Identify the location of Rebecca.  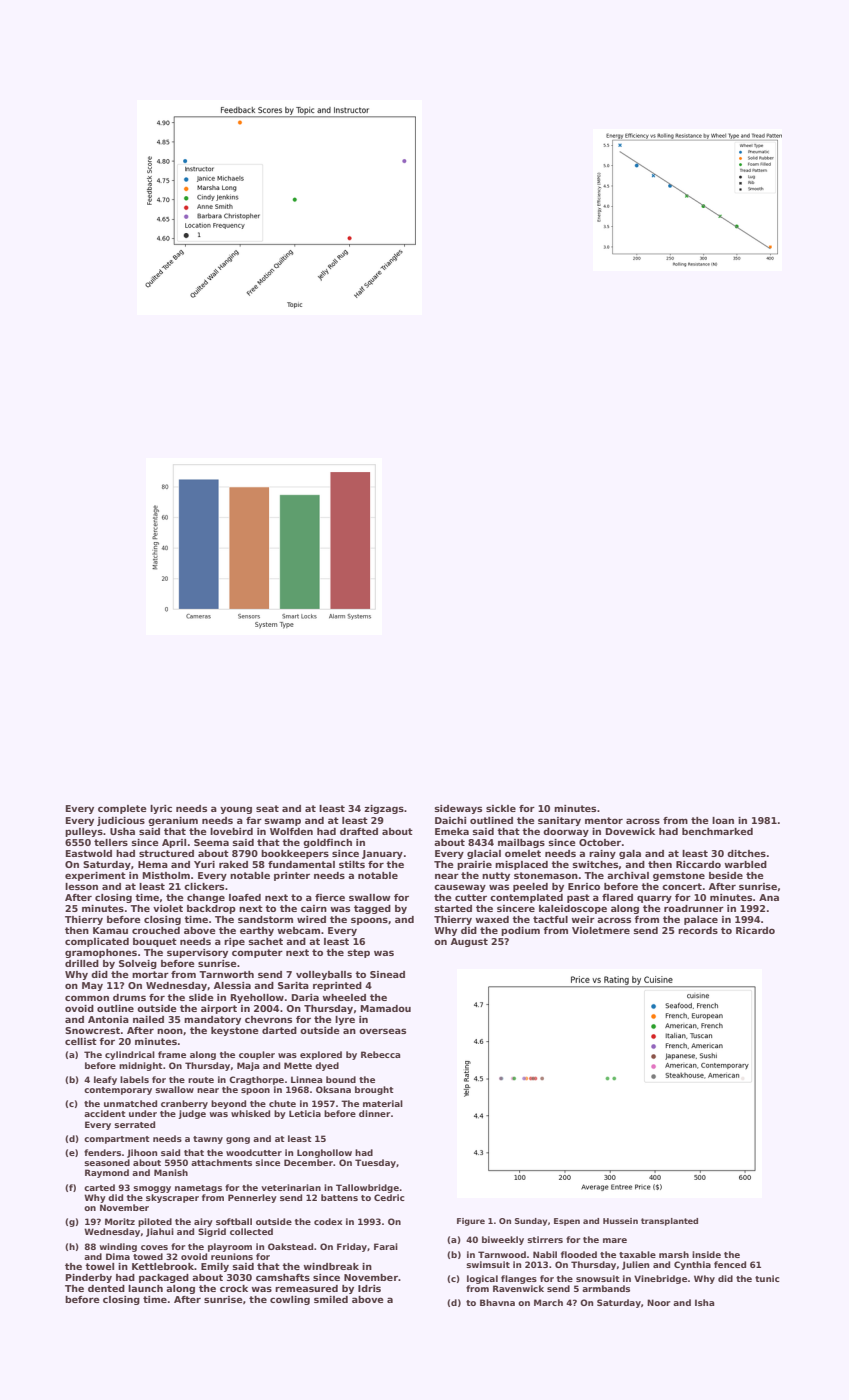
(380, 1054).
